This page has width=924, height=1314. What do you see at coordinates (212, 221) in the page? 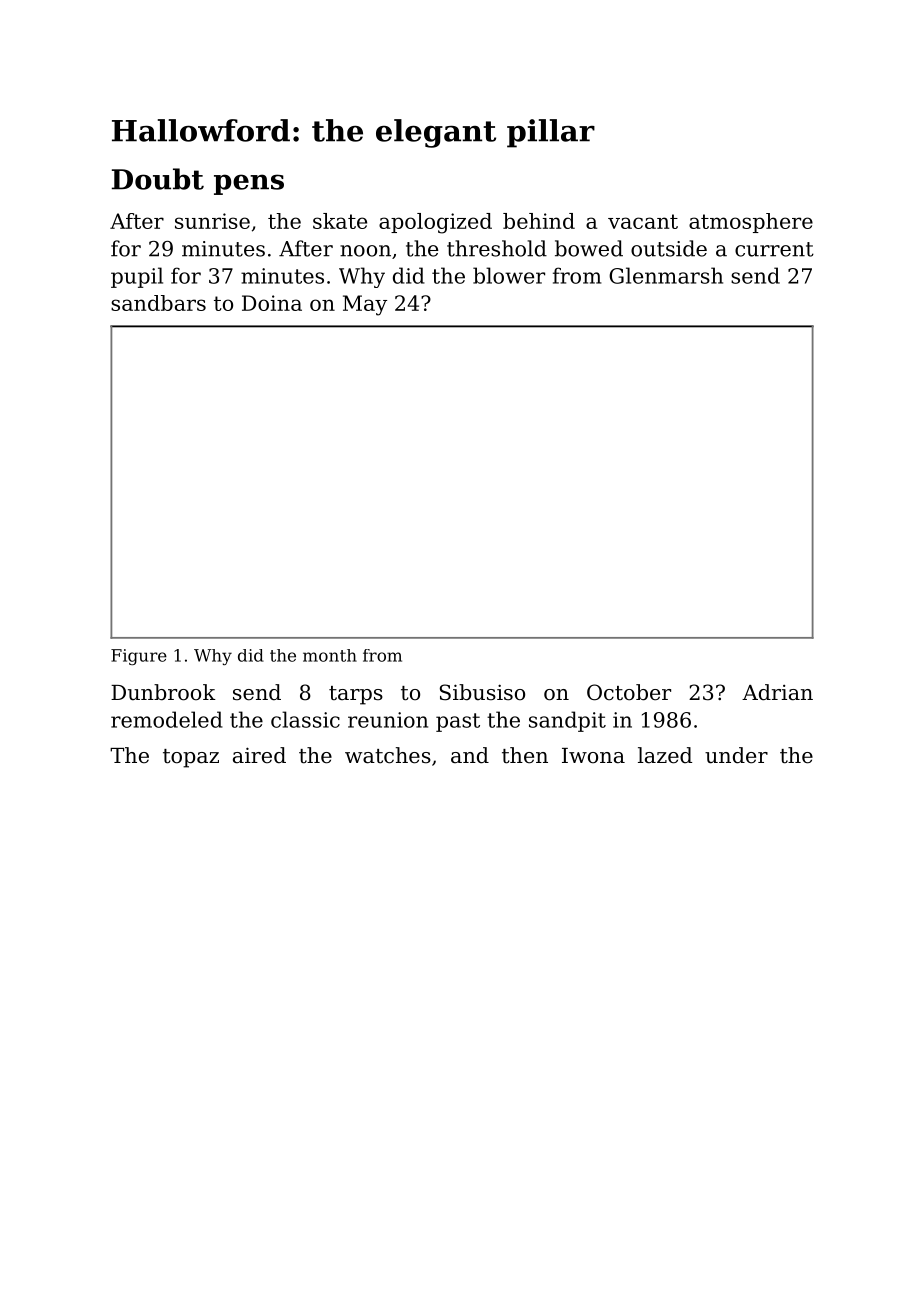
I see `sunrise` at bounding box center [212, 221].
